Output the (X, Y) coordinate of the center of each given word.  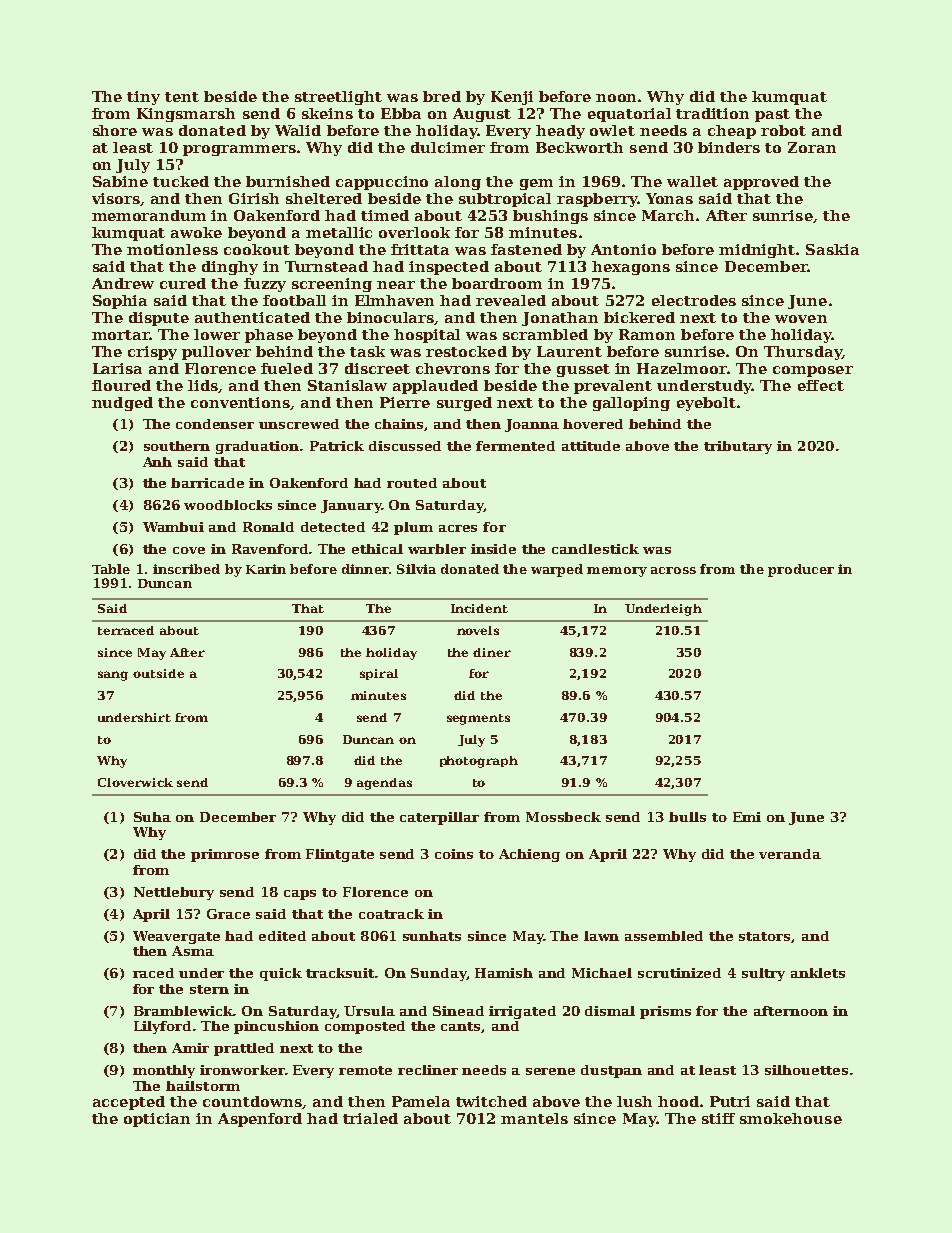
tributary (738, 447)
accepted (129, 1103)
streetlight (338, 98)
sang (113, 676)
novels (478, 630)
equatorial (629, 115)
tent (182, 97)
